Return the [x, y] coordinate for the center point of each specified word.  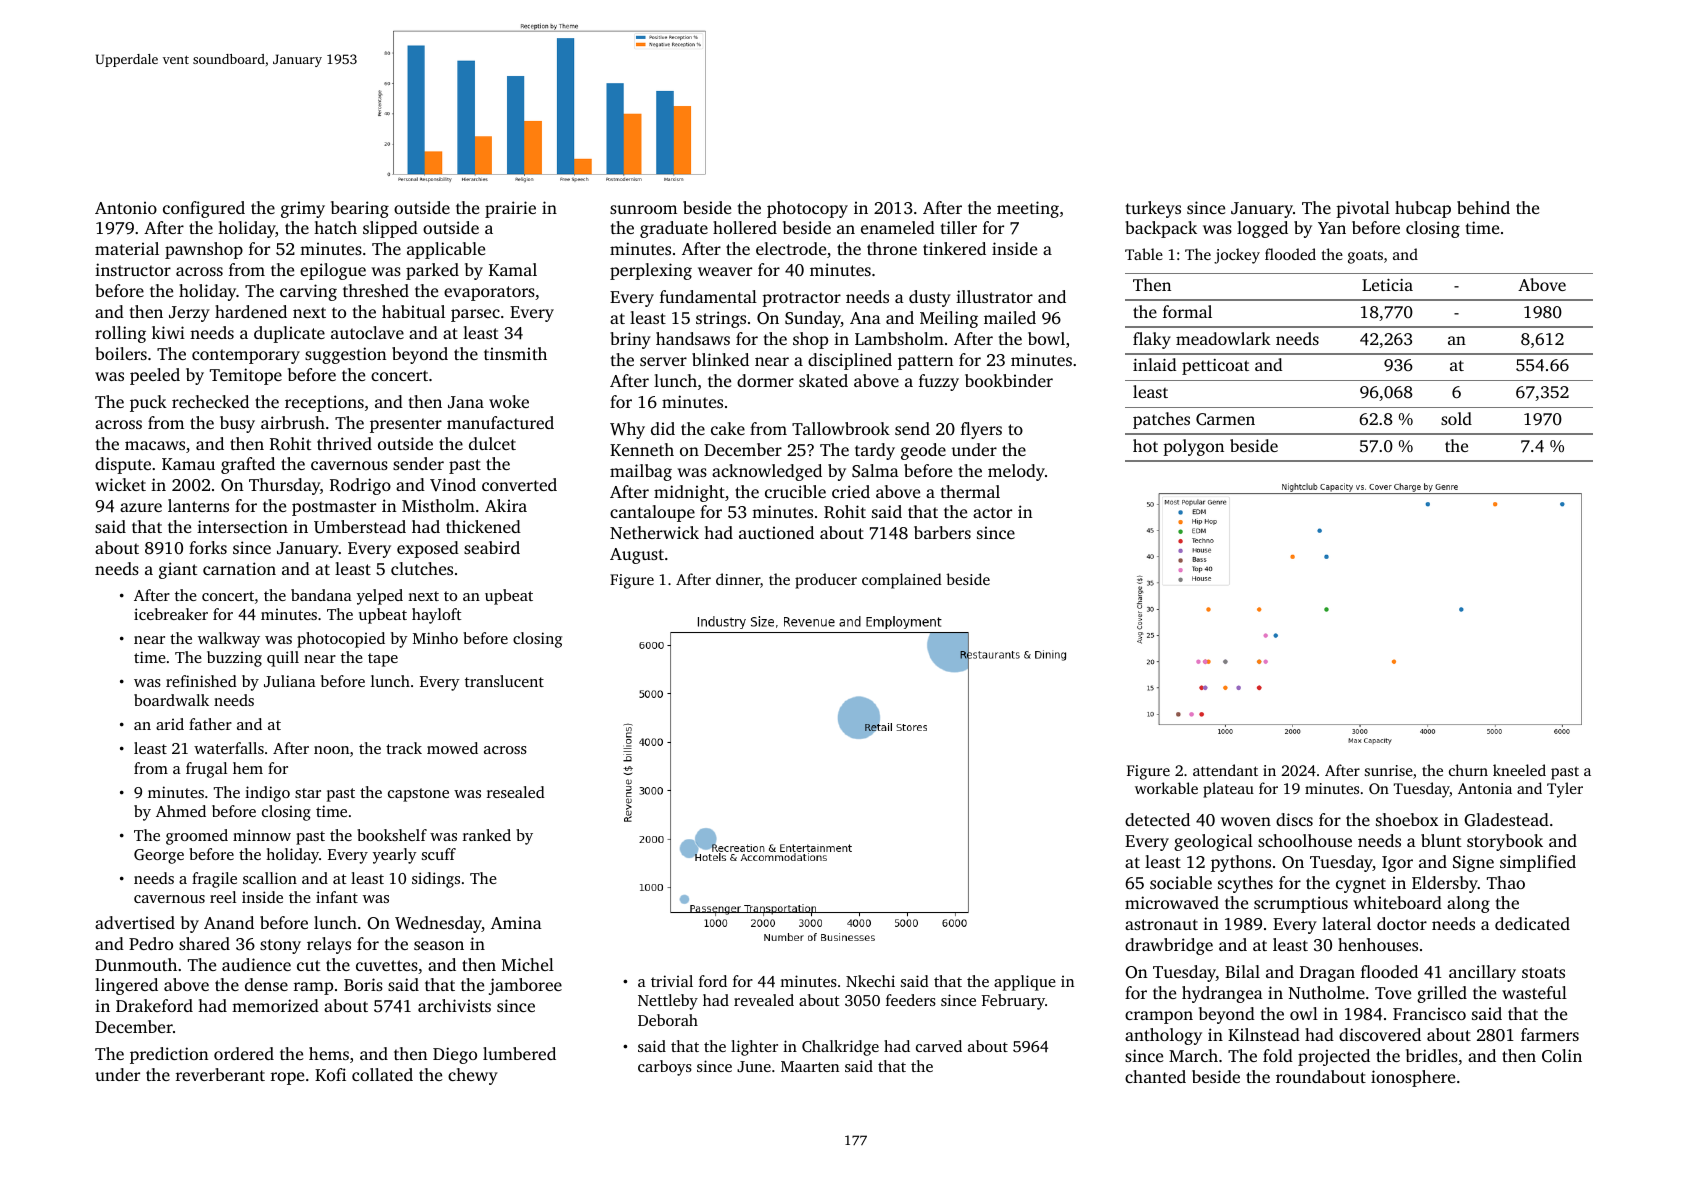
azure [141, 507]
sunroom [643, 209]
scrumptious [1301, 904]
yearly [395, 856]
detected [1157, 819]
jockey [1237, 256]
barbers [942, 532]
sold [1456, 418]
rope [287, 1078]
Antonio [126, 207]
